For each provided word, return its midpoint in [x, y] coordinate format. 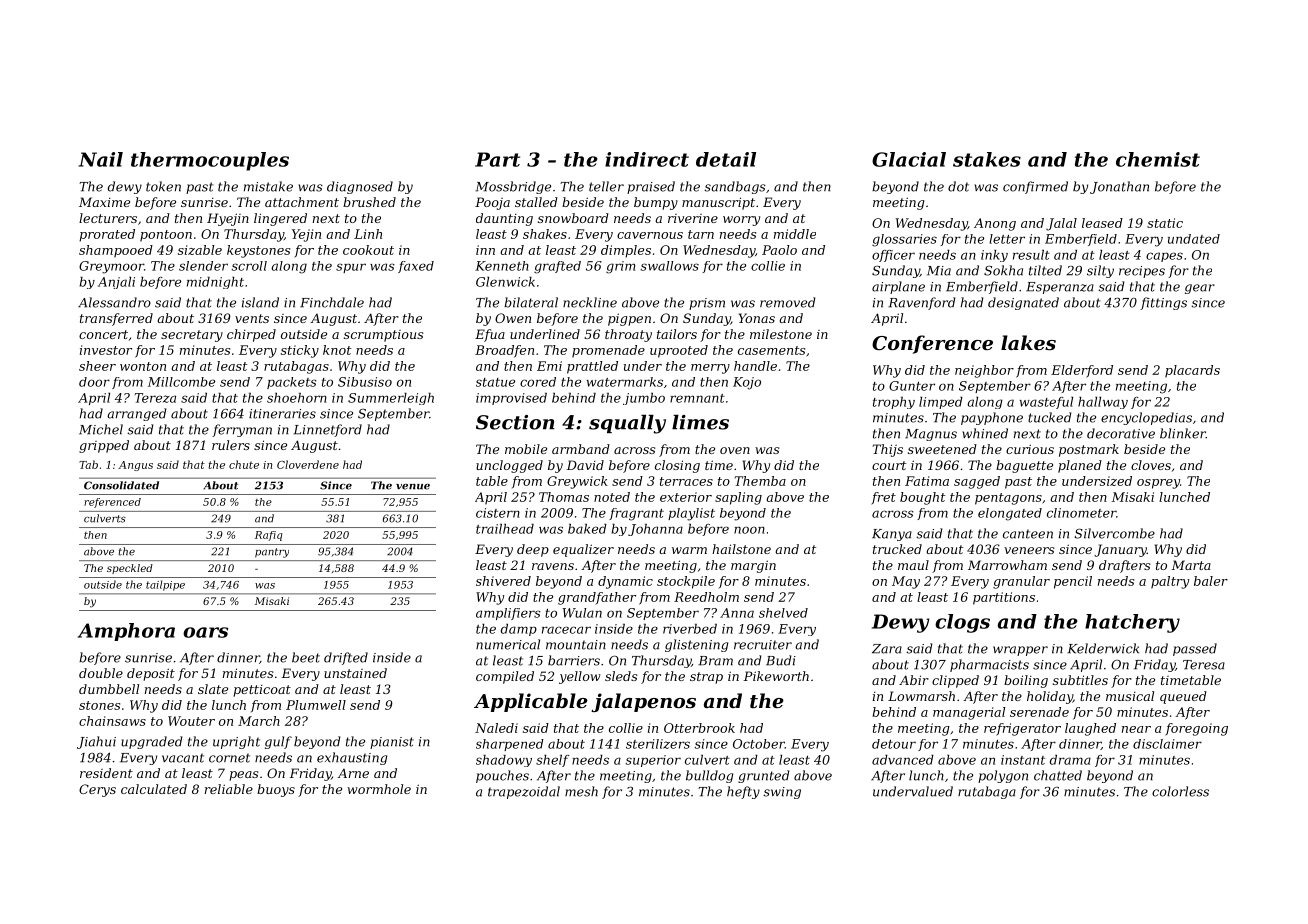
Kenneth [502, 266]
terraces [686, 481]
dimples [626, 251]
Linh [368, 234]
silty [1100, 271]
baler [1211, 581]
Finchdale [332, 302]
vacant [183, 758]
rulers [231, 445]
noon [749, 530]
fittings [1163, 303]
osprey [1158, 484]
